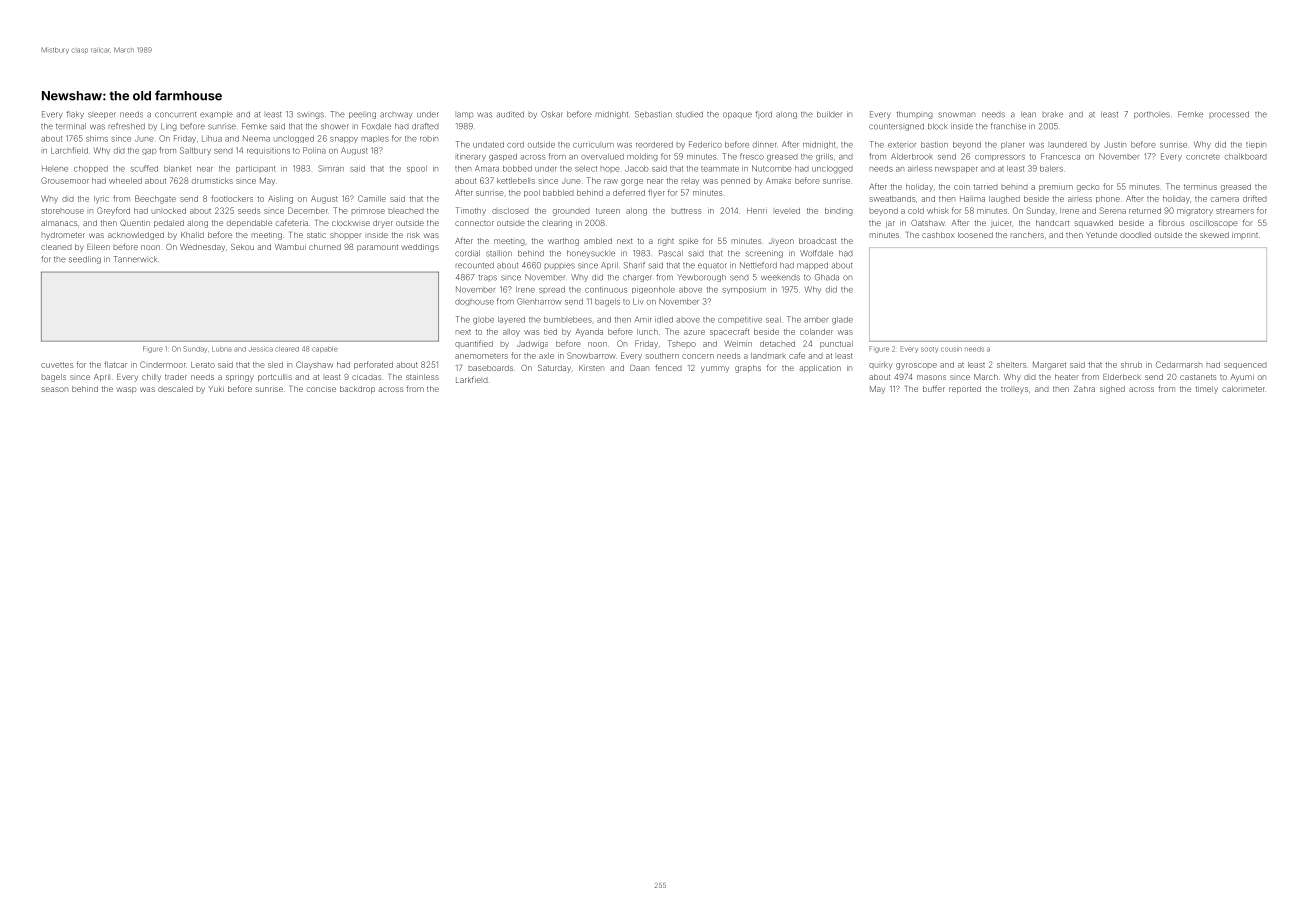 The height and width of the screenshot is (924, 1308). Describe the element at coordinates (54, 389) in the screenshot. I see `season` at that location.
